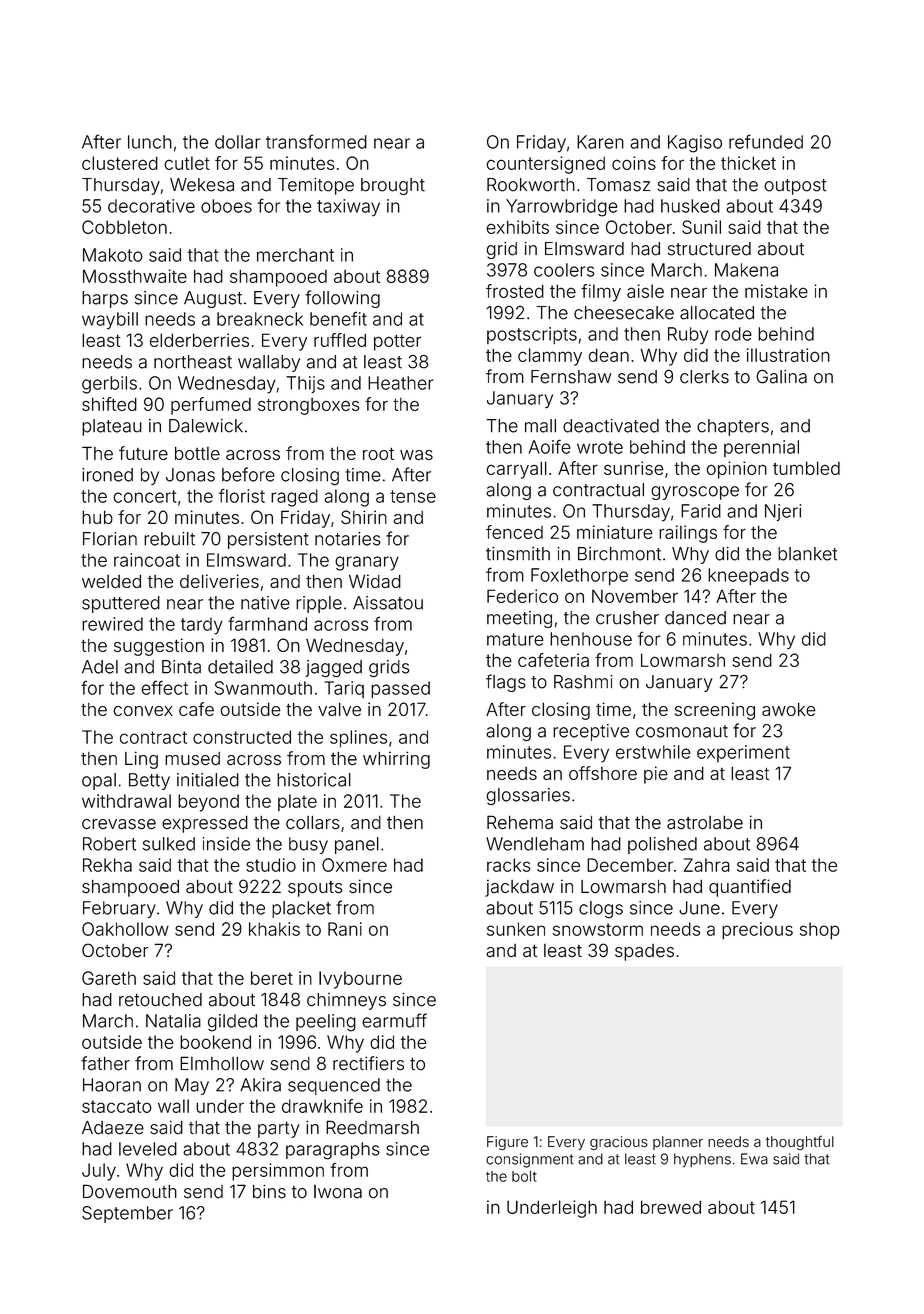  What do you see at coordinates (743, 753) in the document?
I see `experiment` at bounding box center [743, 753].
